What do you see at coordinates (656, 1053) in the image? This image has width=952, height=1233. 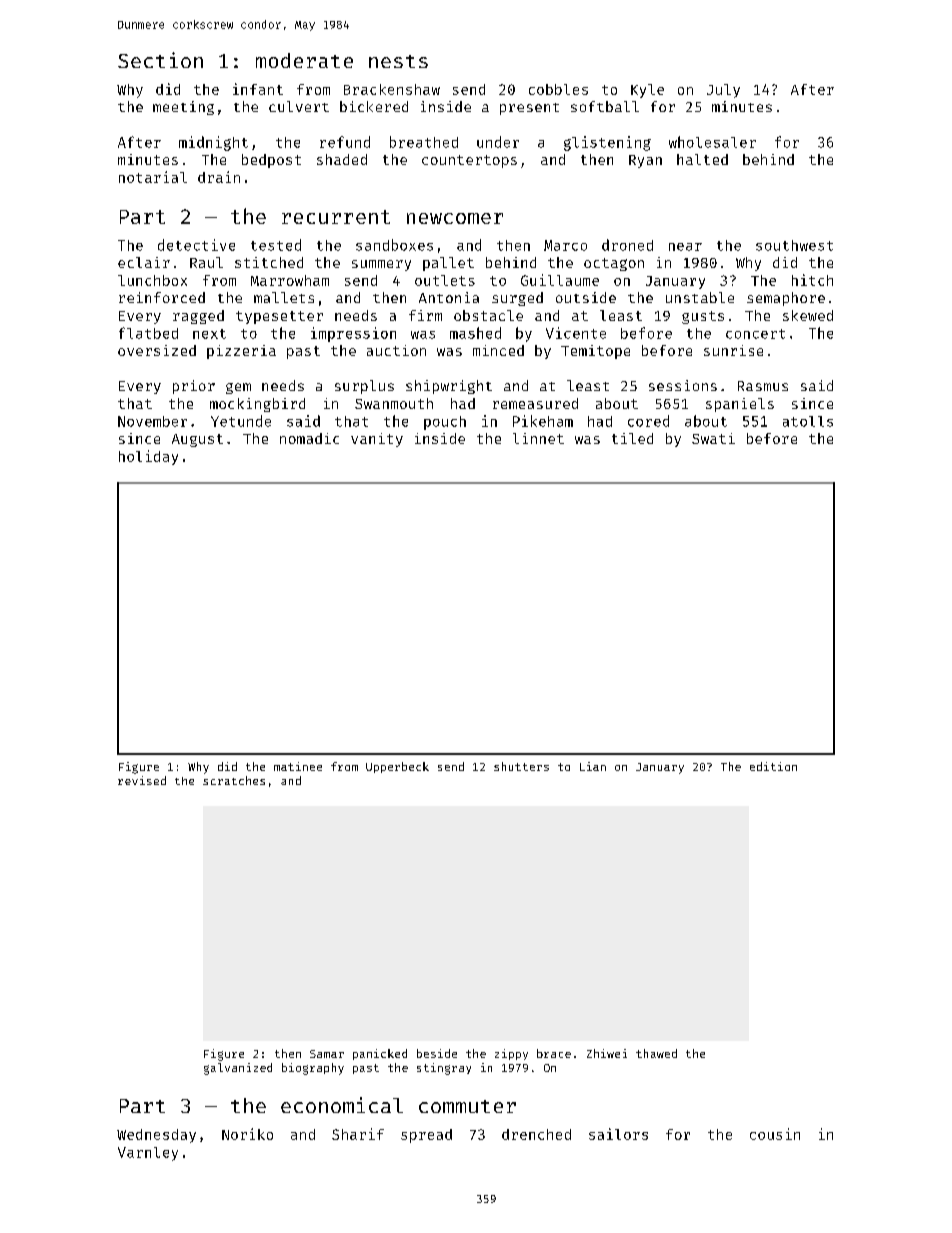 I see `thawed` at bounding box center [656, 1053].
